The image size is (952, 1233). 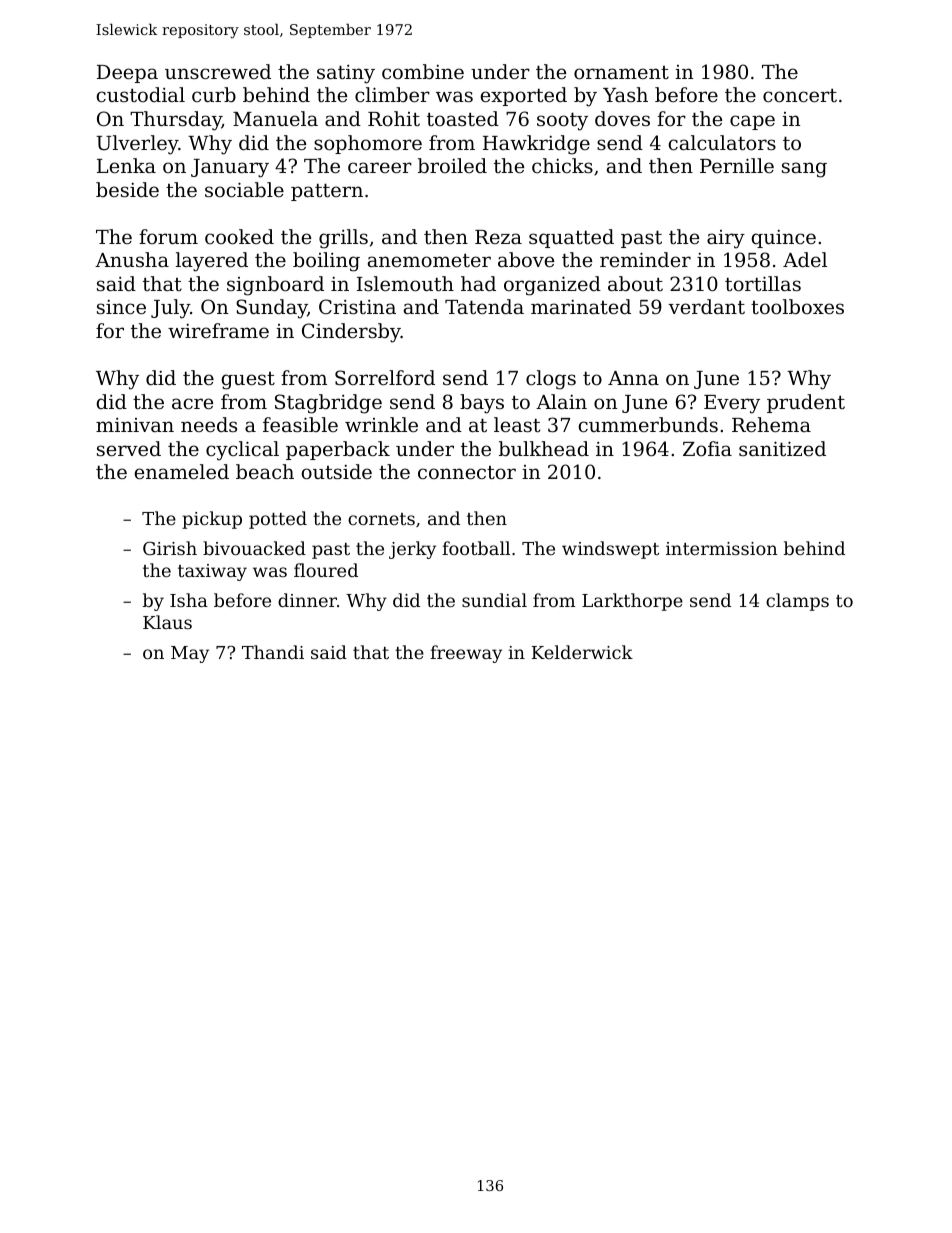 I want to click on potted, so click(x=278, y=520).
